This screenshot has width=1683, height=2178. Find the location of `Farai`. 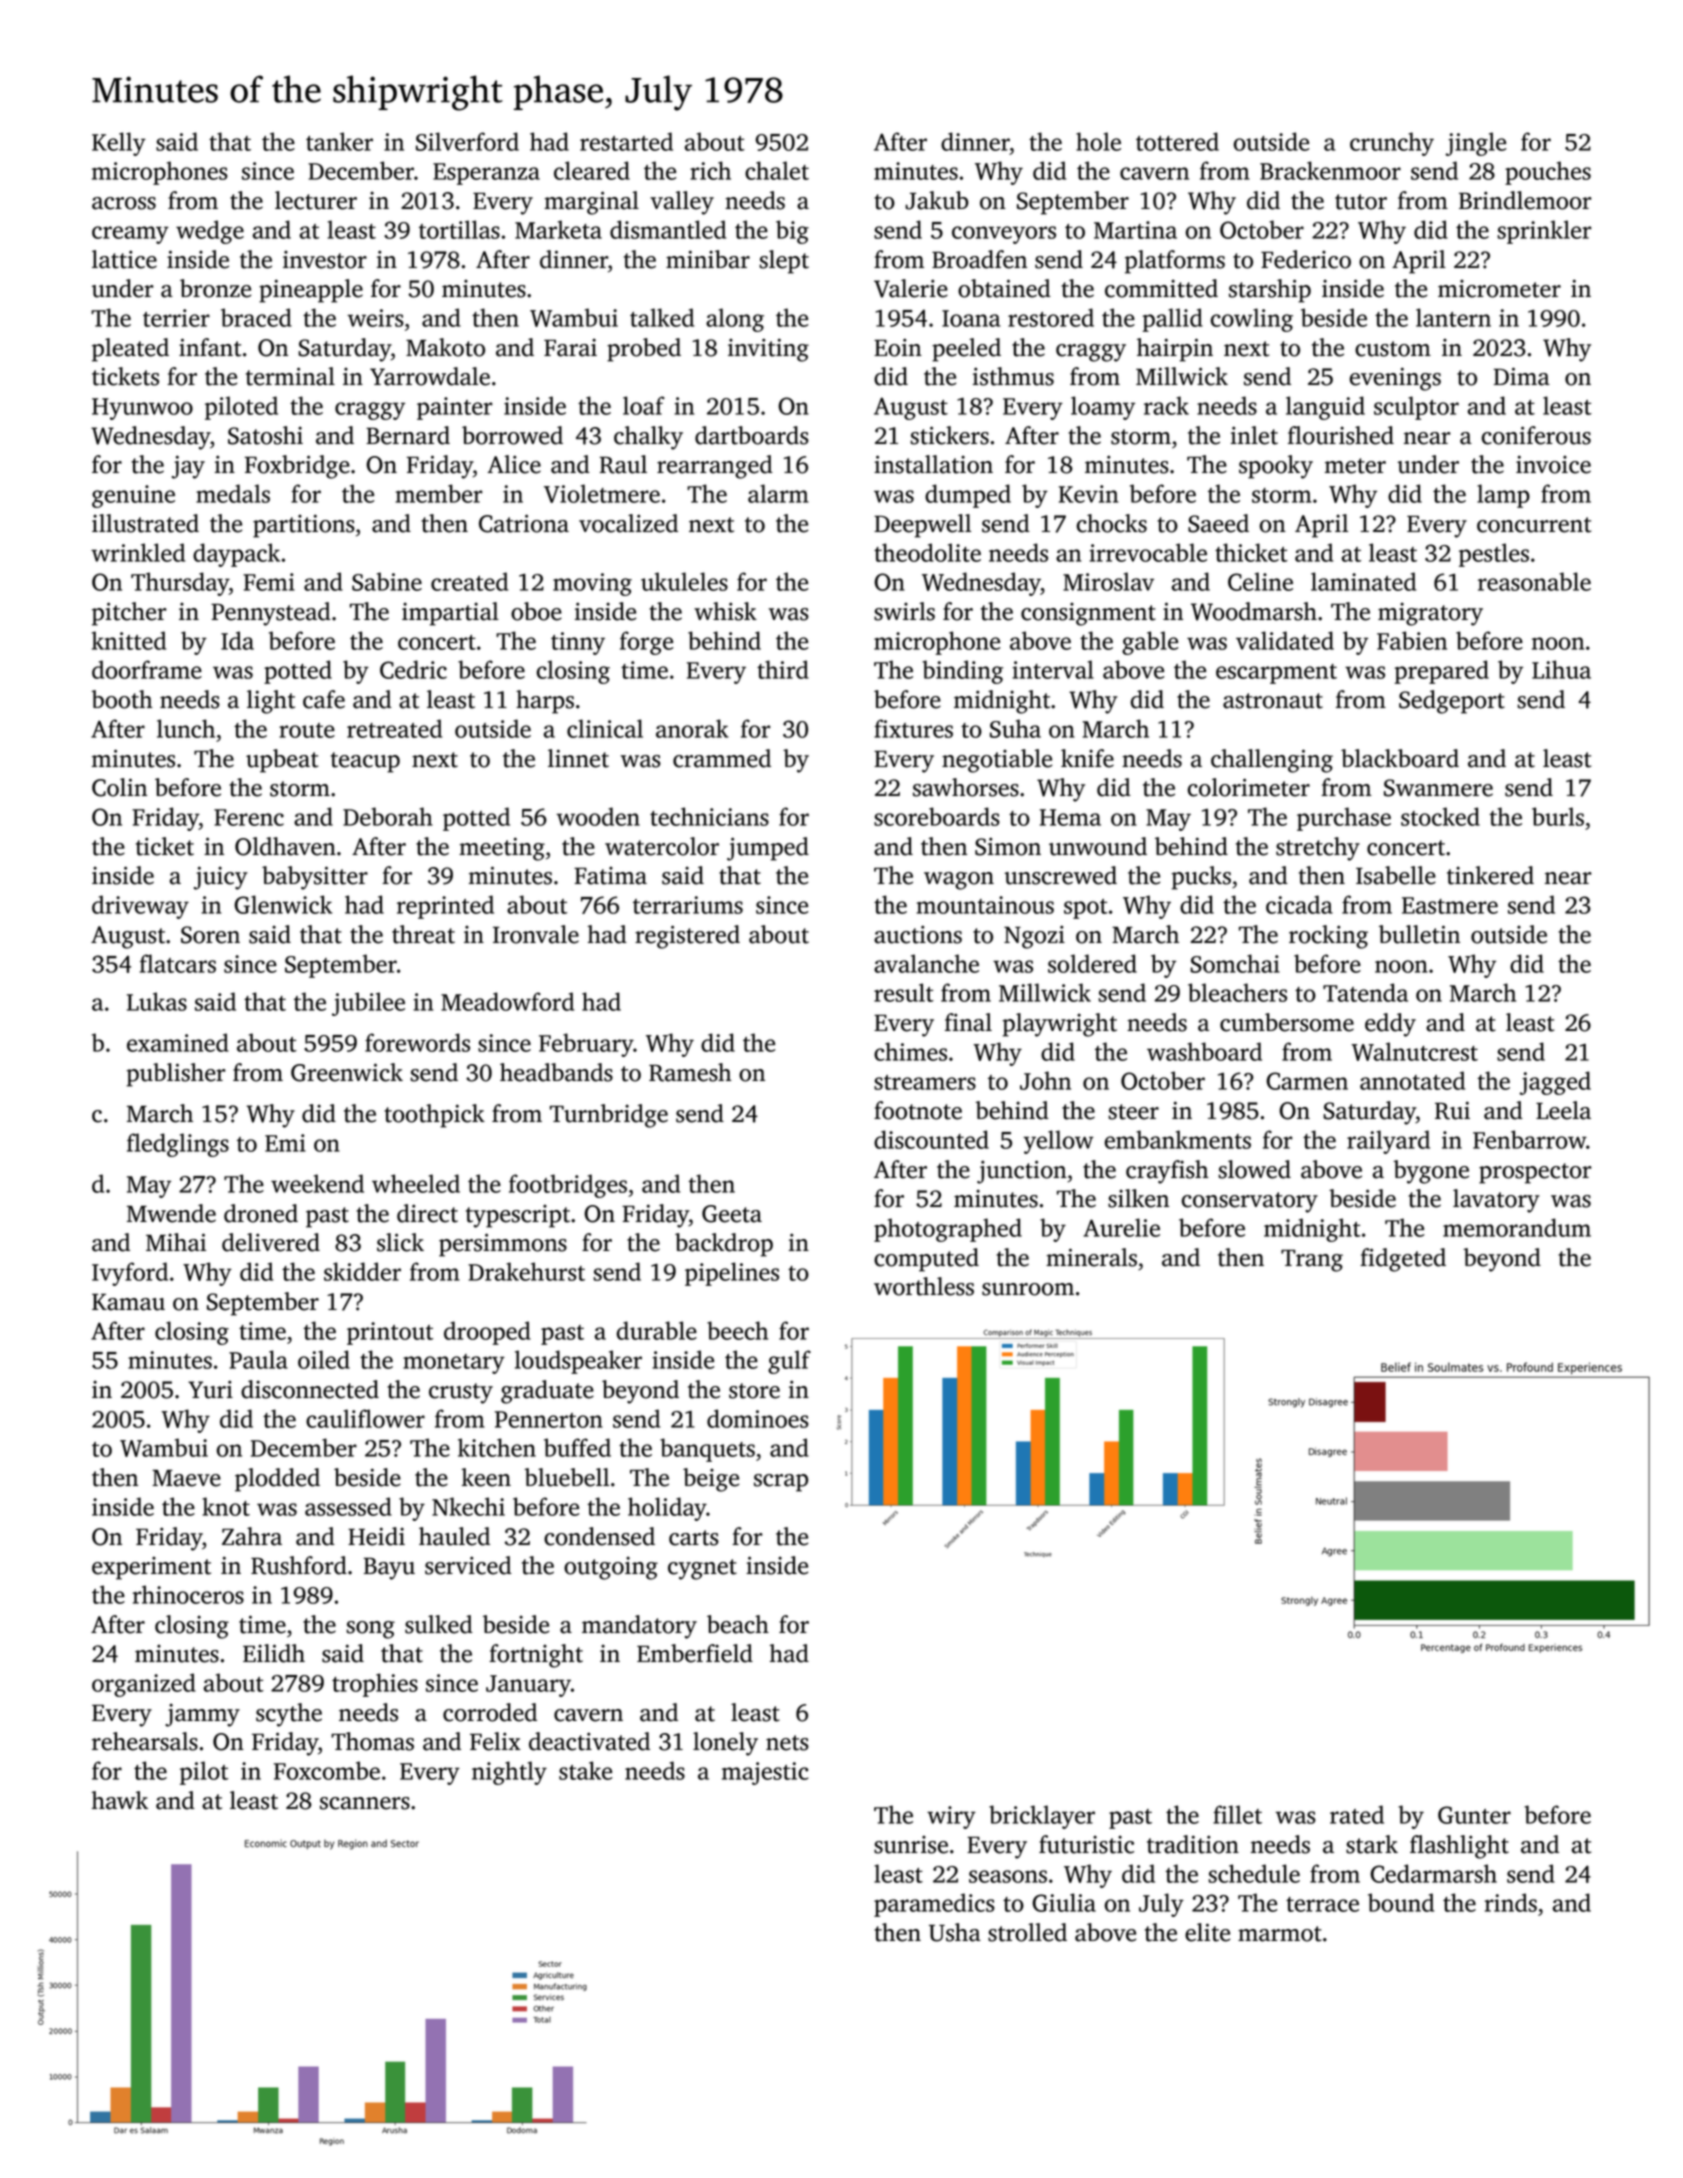

Farai is located at coordinates (570, 347).
